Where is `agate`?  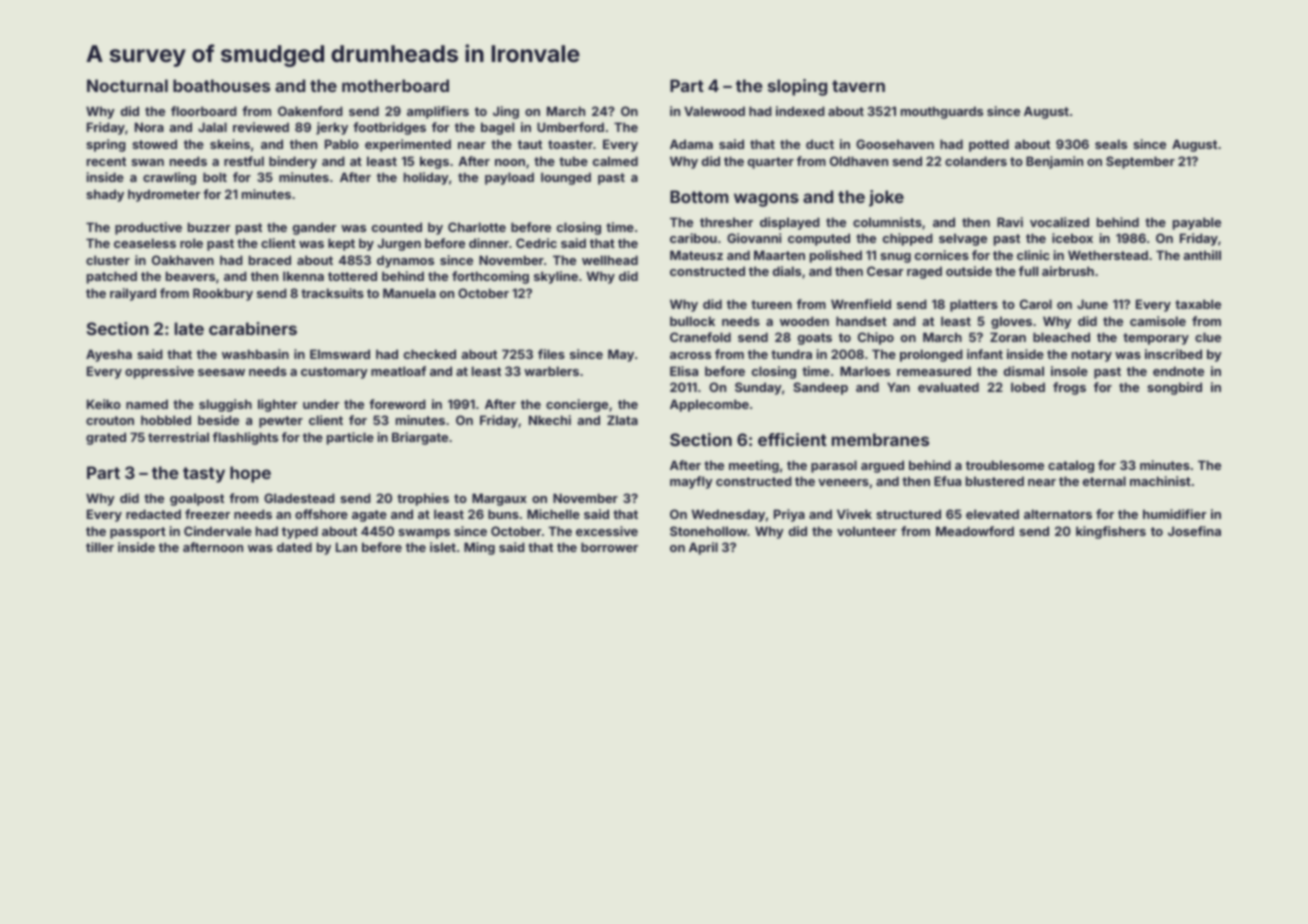 agate is located at coordinates (369, 516).
